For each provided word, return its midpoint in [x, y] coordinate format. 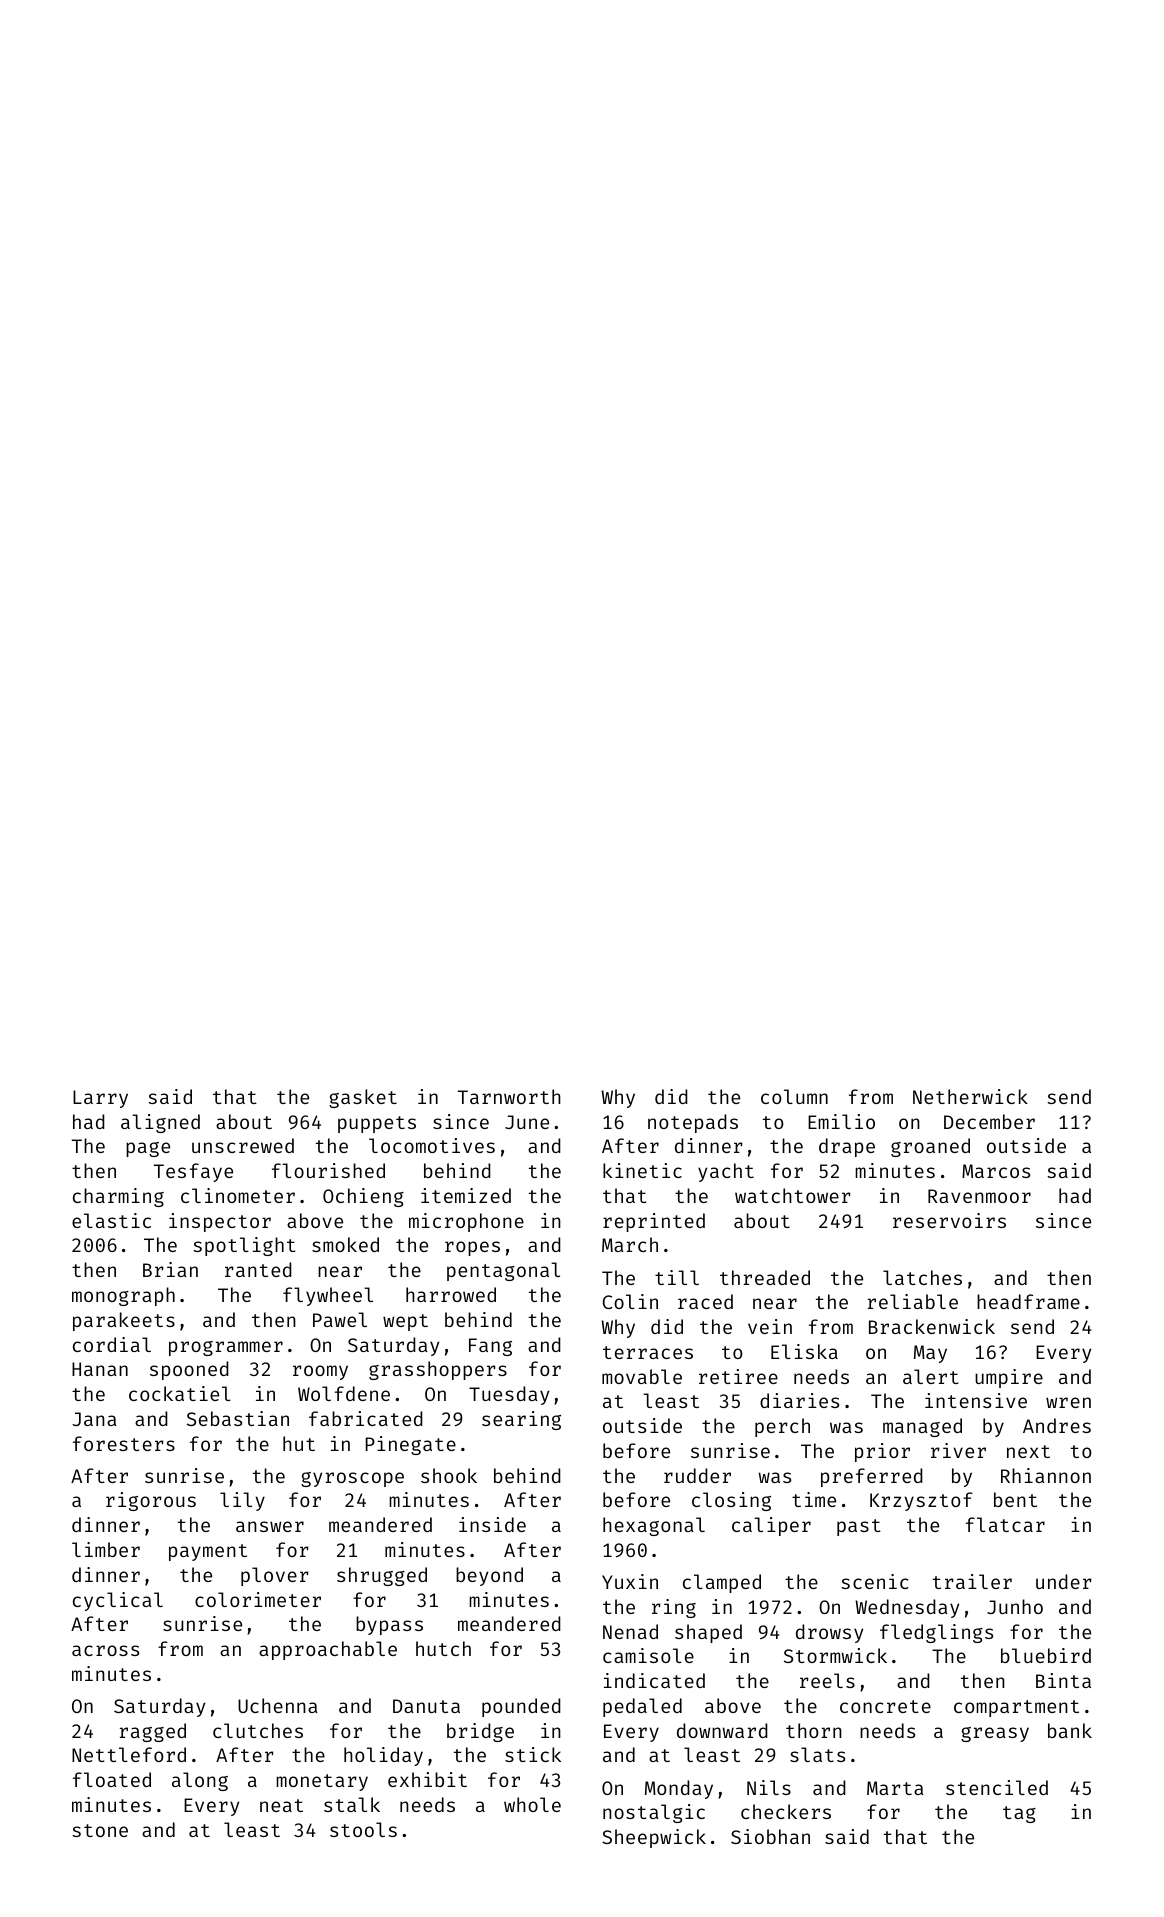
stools [363, 1829]
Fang [490, 1347]
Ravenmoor [979, 1196]
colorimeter [258, 1599]
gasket [363, 1098]
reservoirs [949, 1220]
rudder [697, 1475]
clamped [722, 1583]
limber [106, 1549]
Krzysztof [921, 1501]
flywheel [328, 1296]
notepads [693, 1123]
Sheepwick [654, 1838]
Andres [1057, 1425]
